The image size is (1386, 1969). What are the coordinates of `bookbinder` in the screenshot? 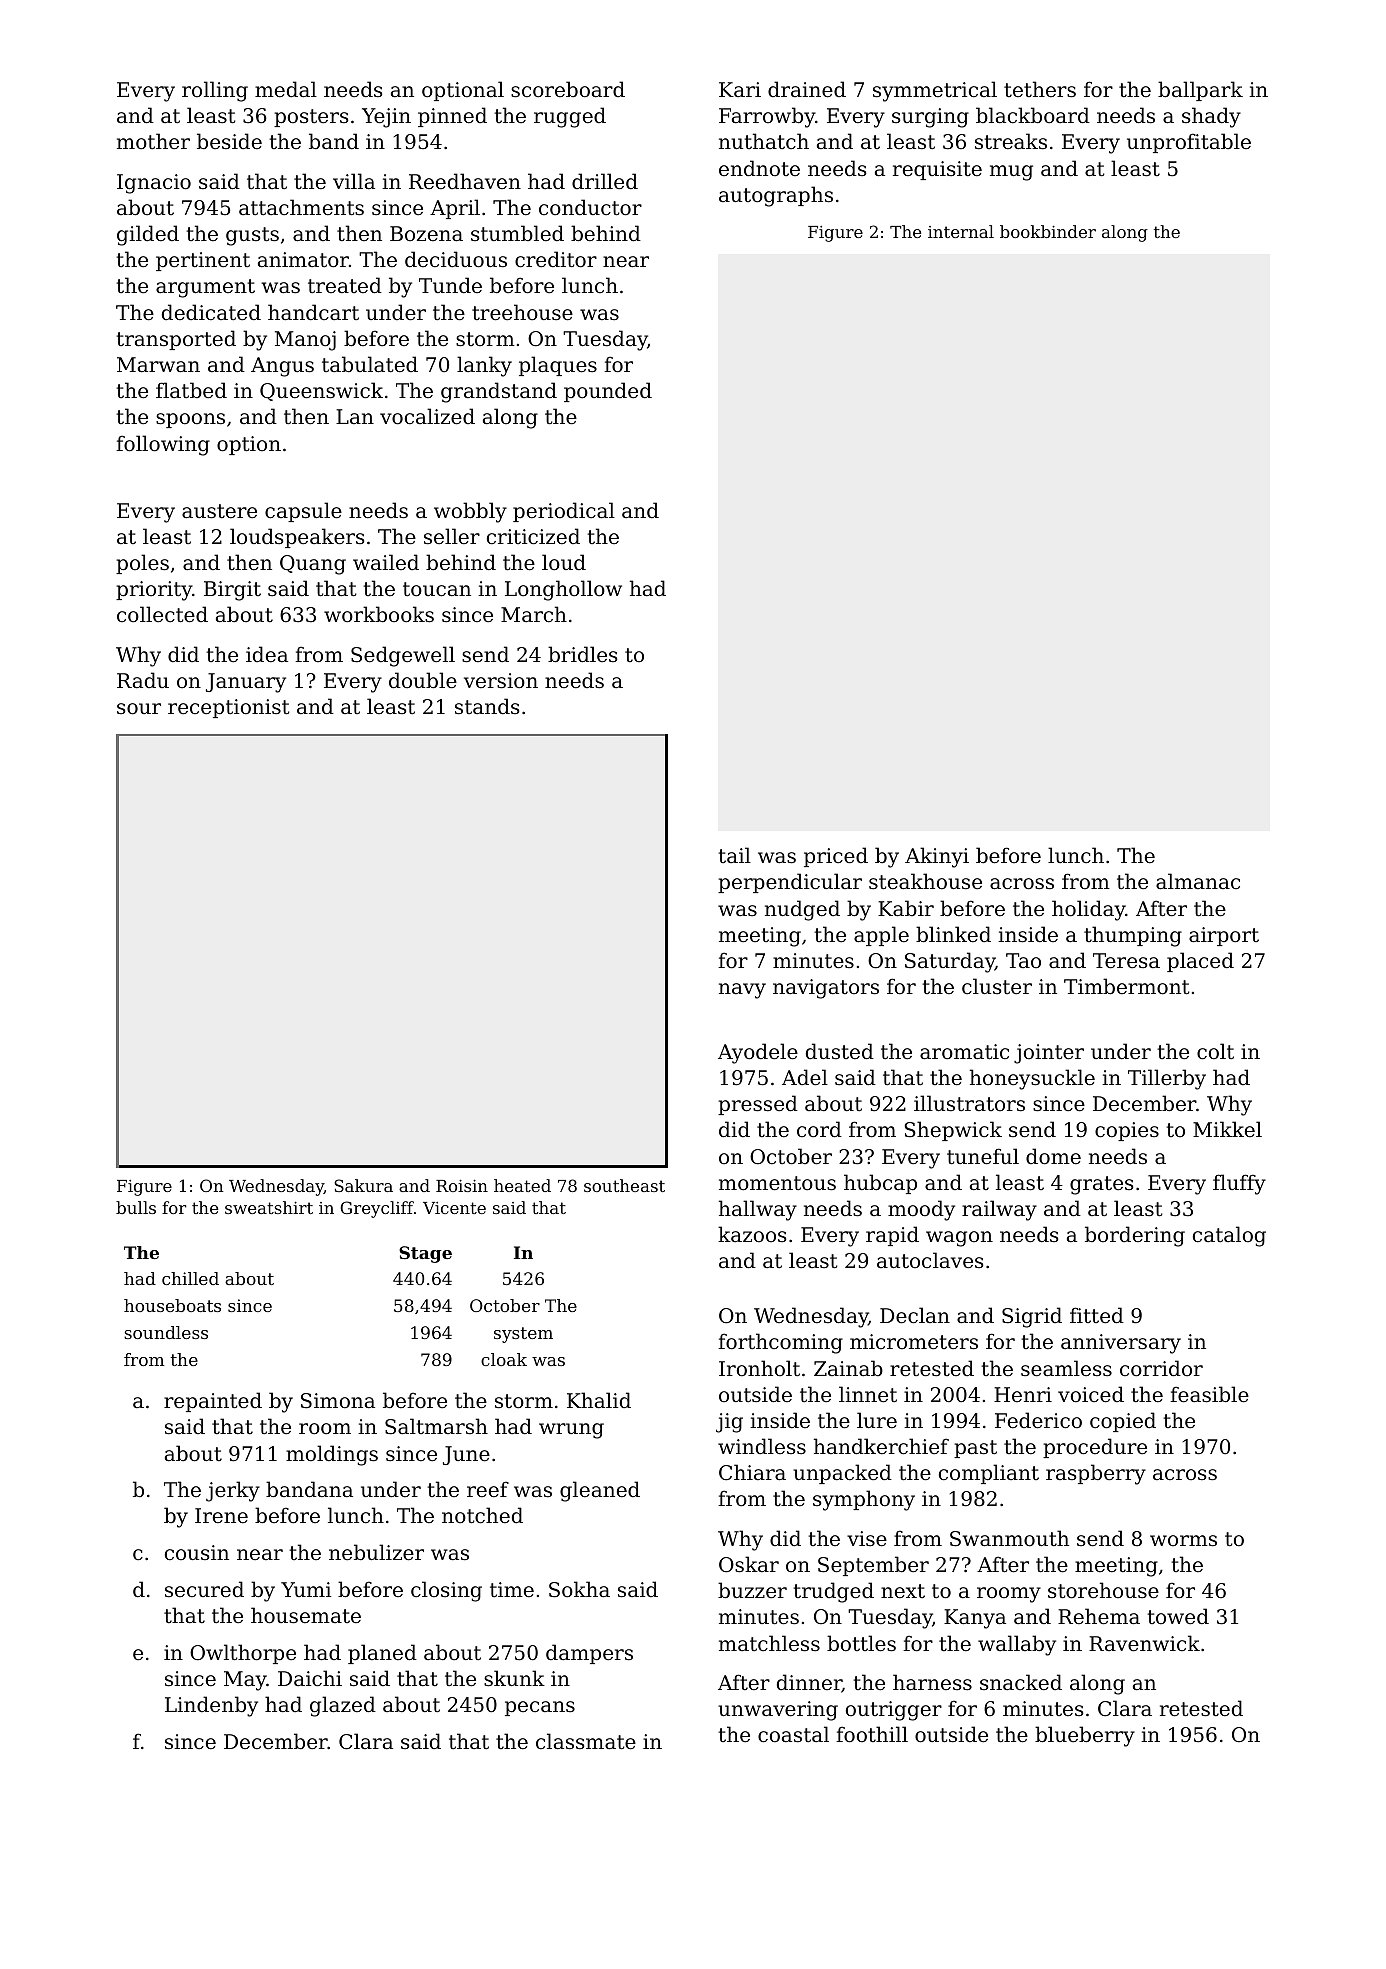 It's located at (1048, 231).
